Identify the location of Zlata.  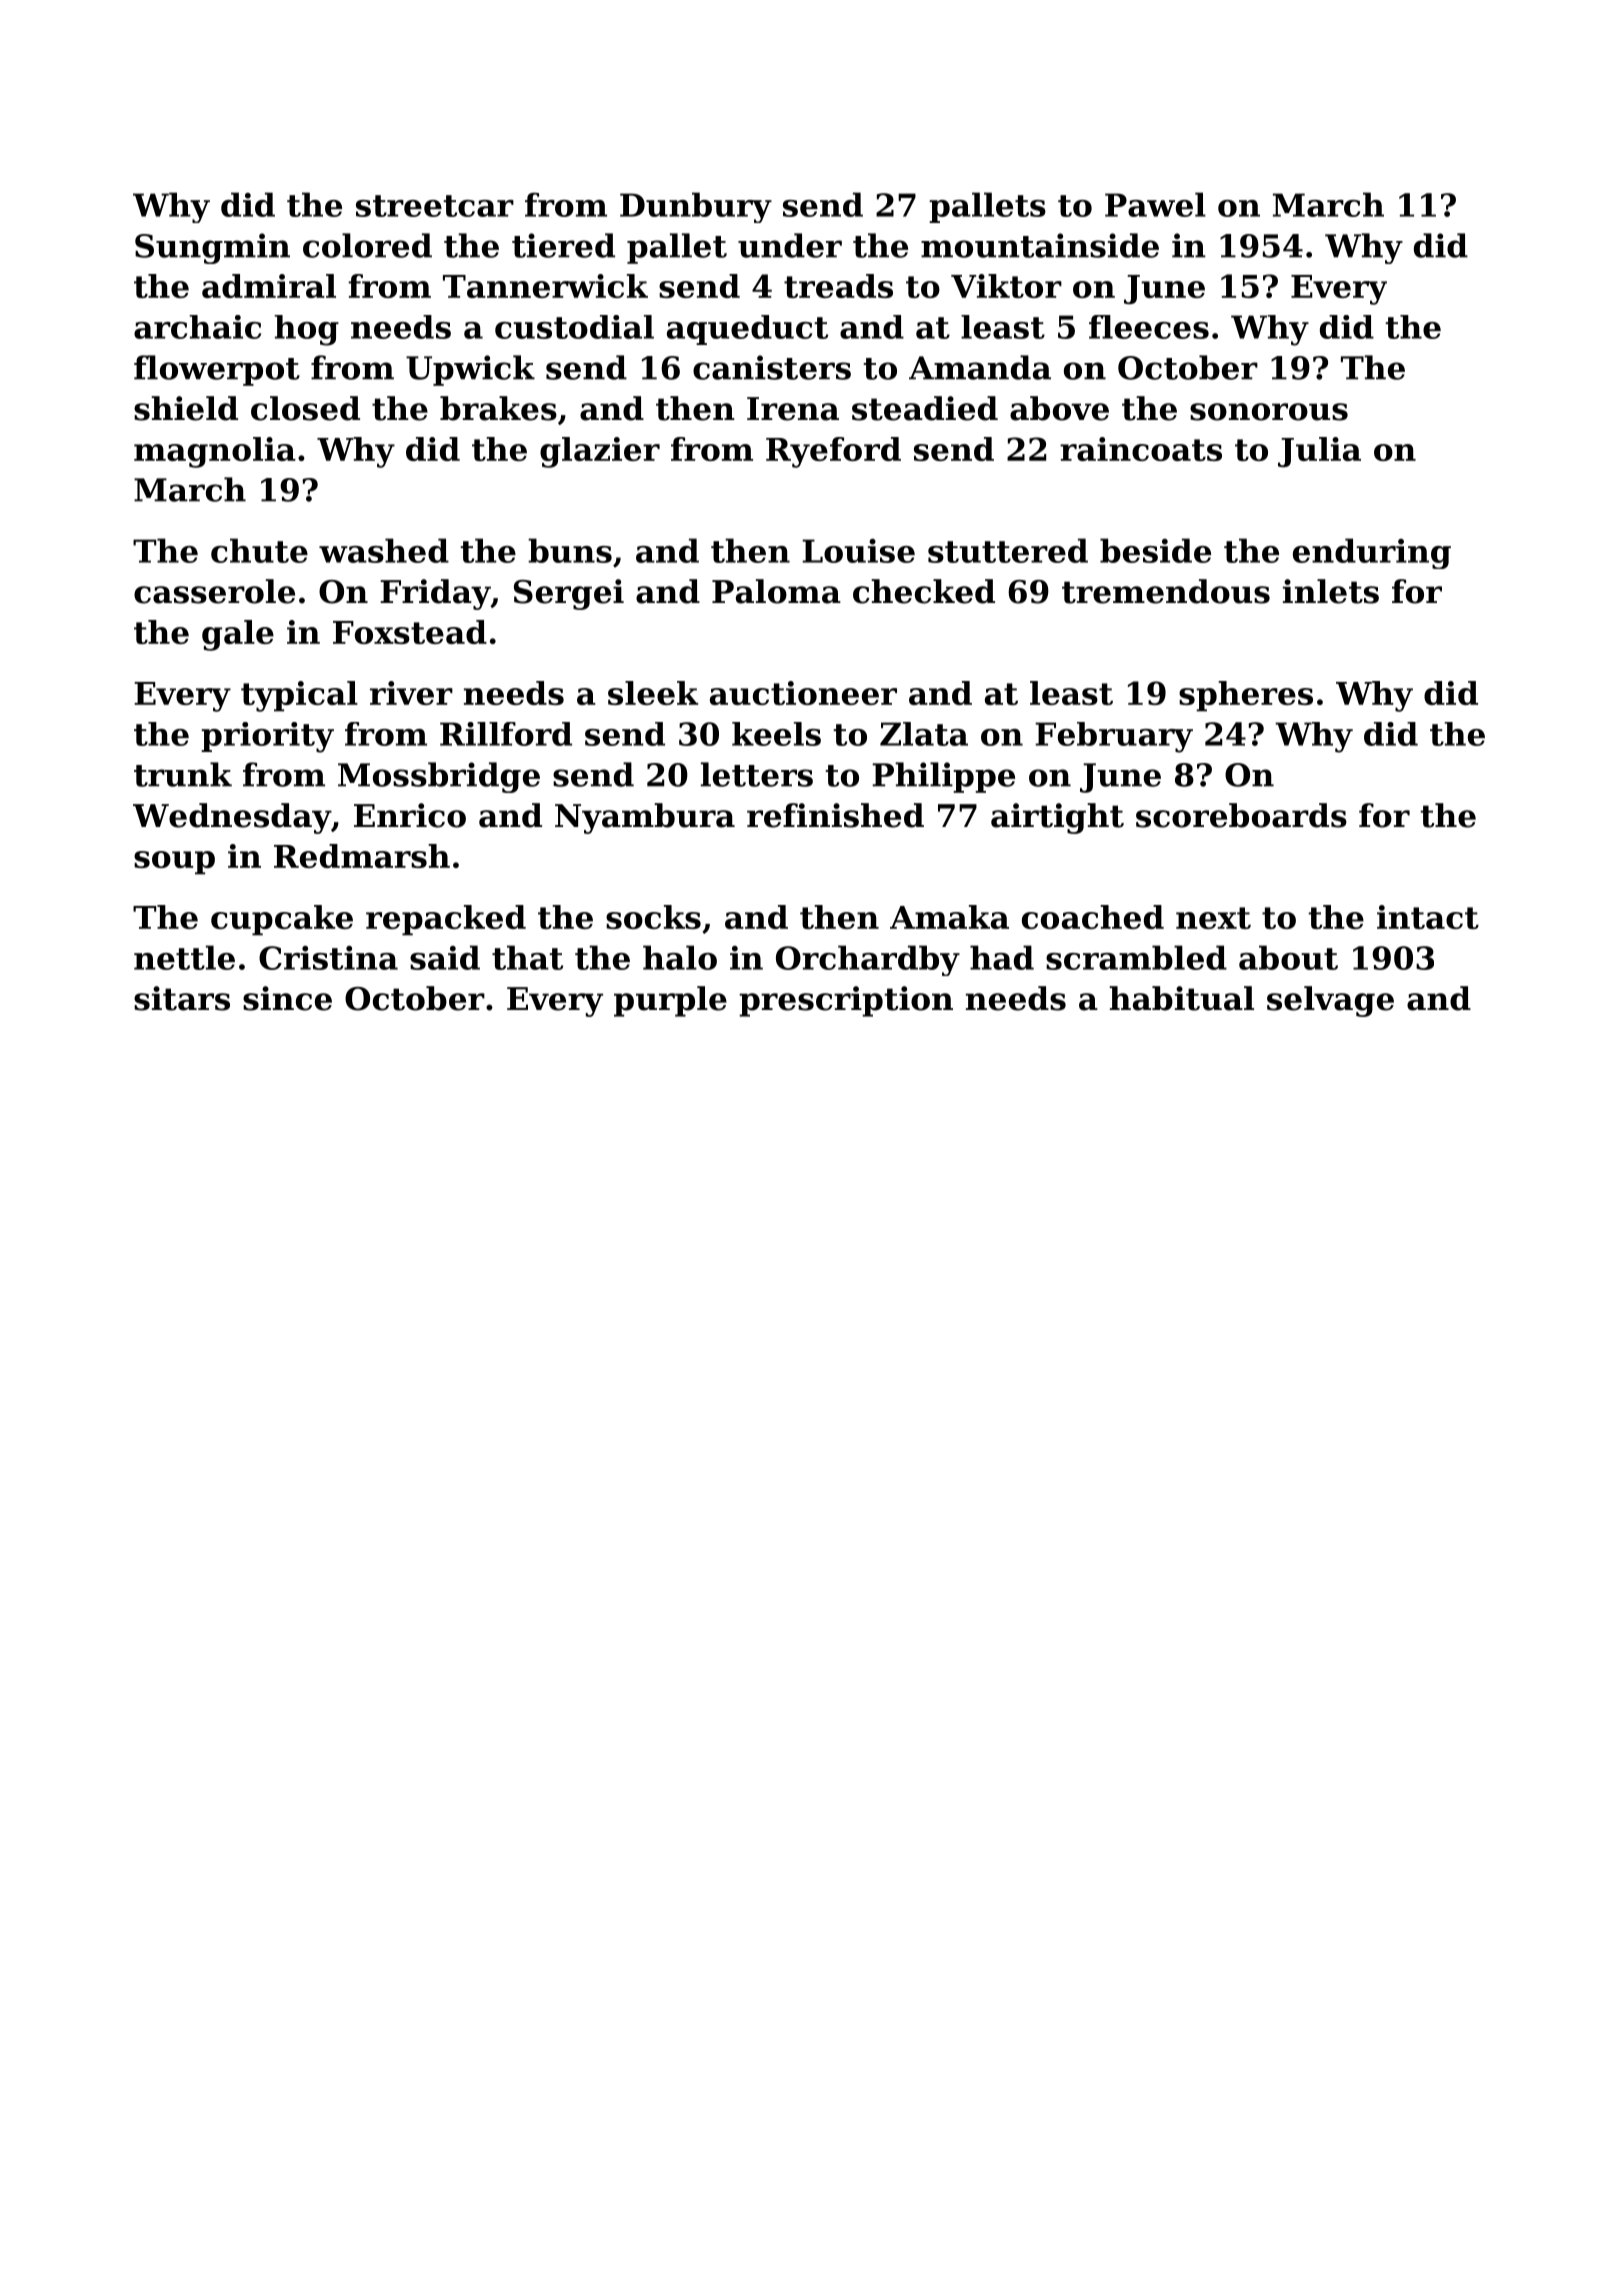
(924, 734).
